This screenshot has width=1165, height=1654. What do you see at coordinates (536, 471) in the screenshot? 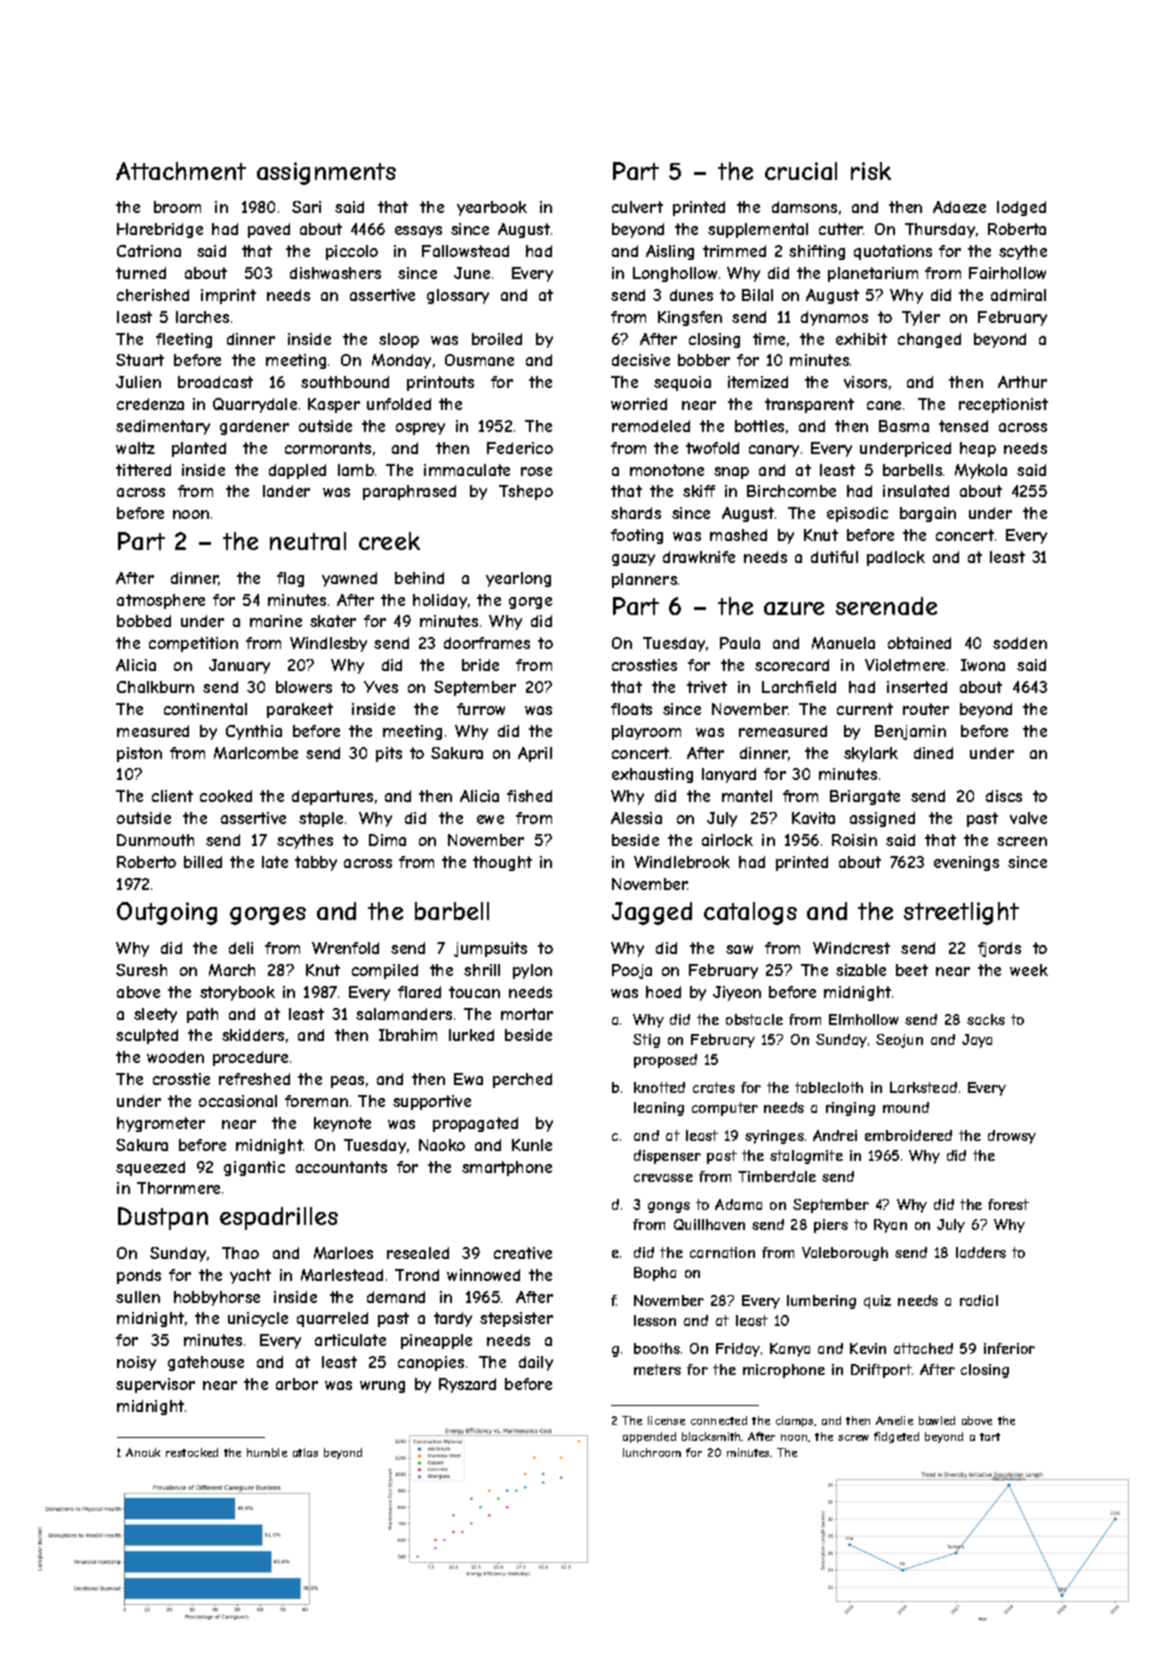
I see `rose` at bounding box center [536, 471].
